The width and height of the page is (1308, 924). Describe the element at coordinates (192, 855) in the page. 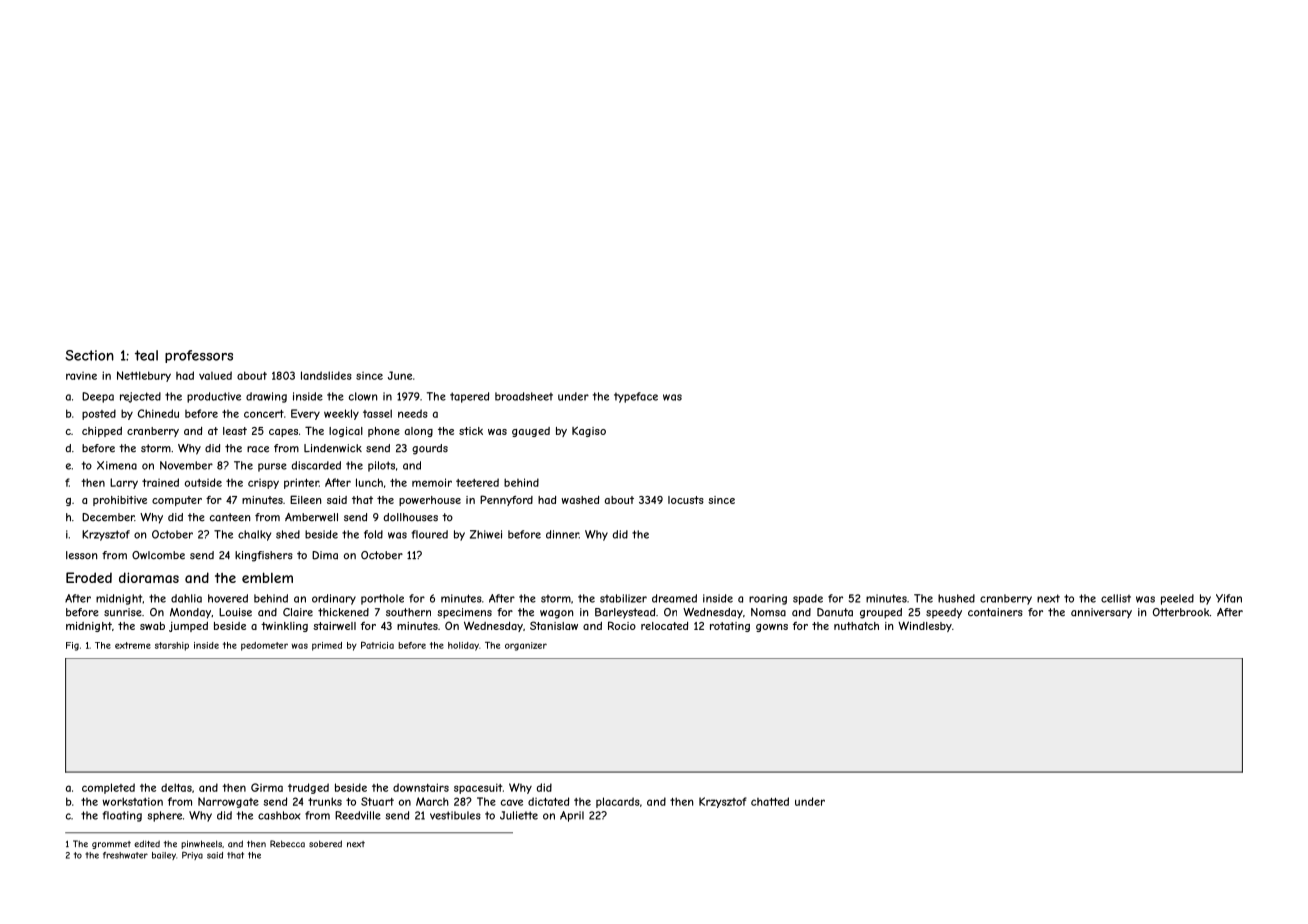

I see `Priya` at that location.
